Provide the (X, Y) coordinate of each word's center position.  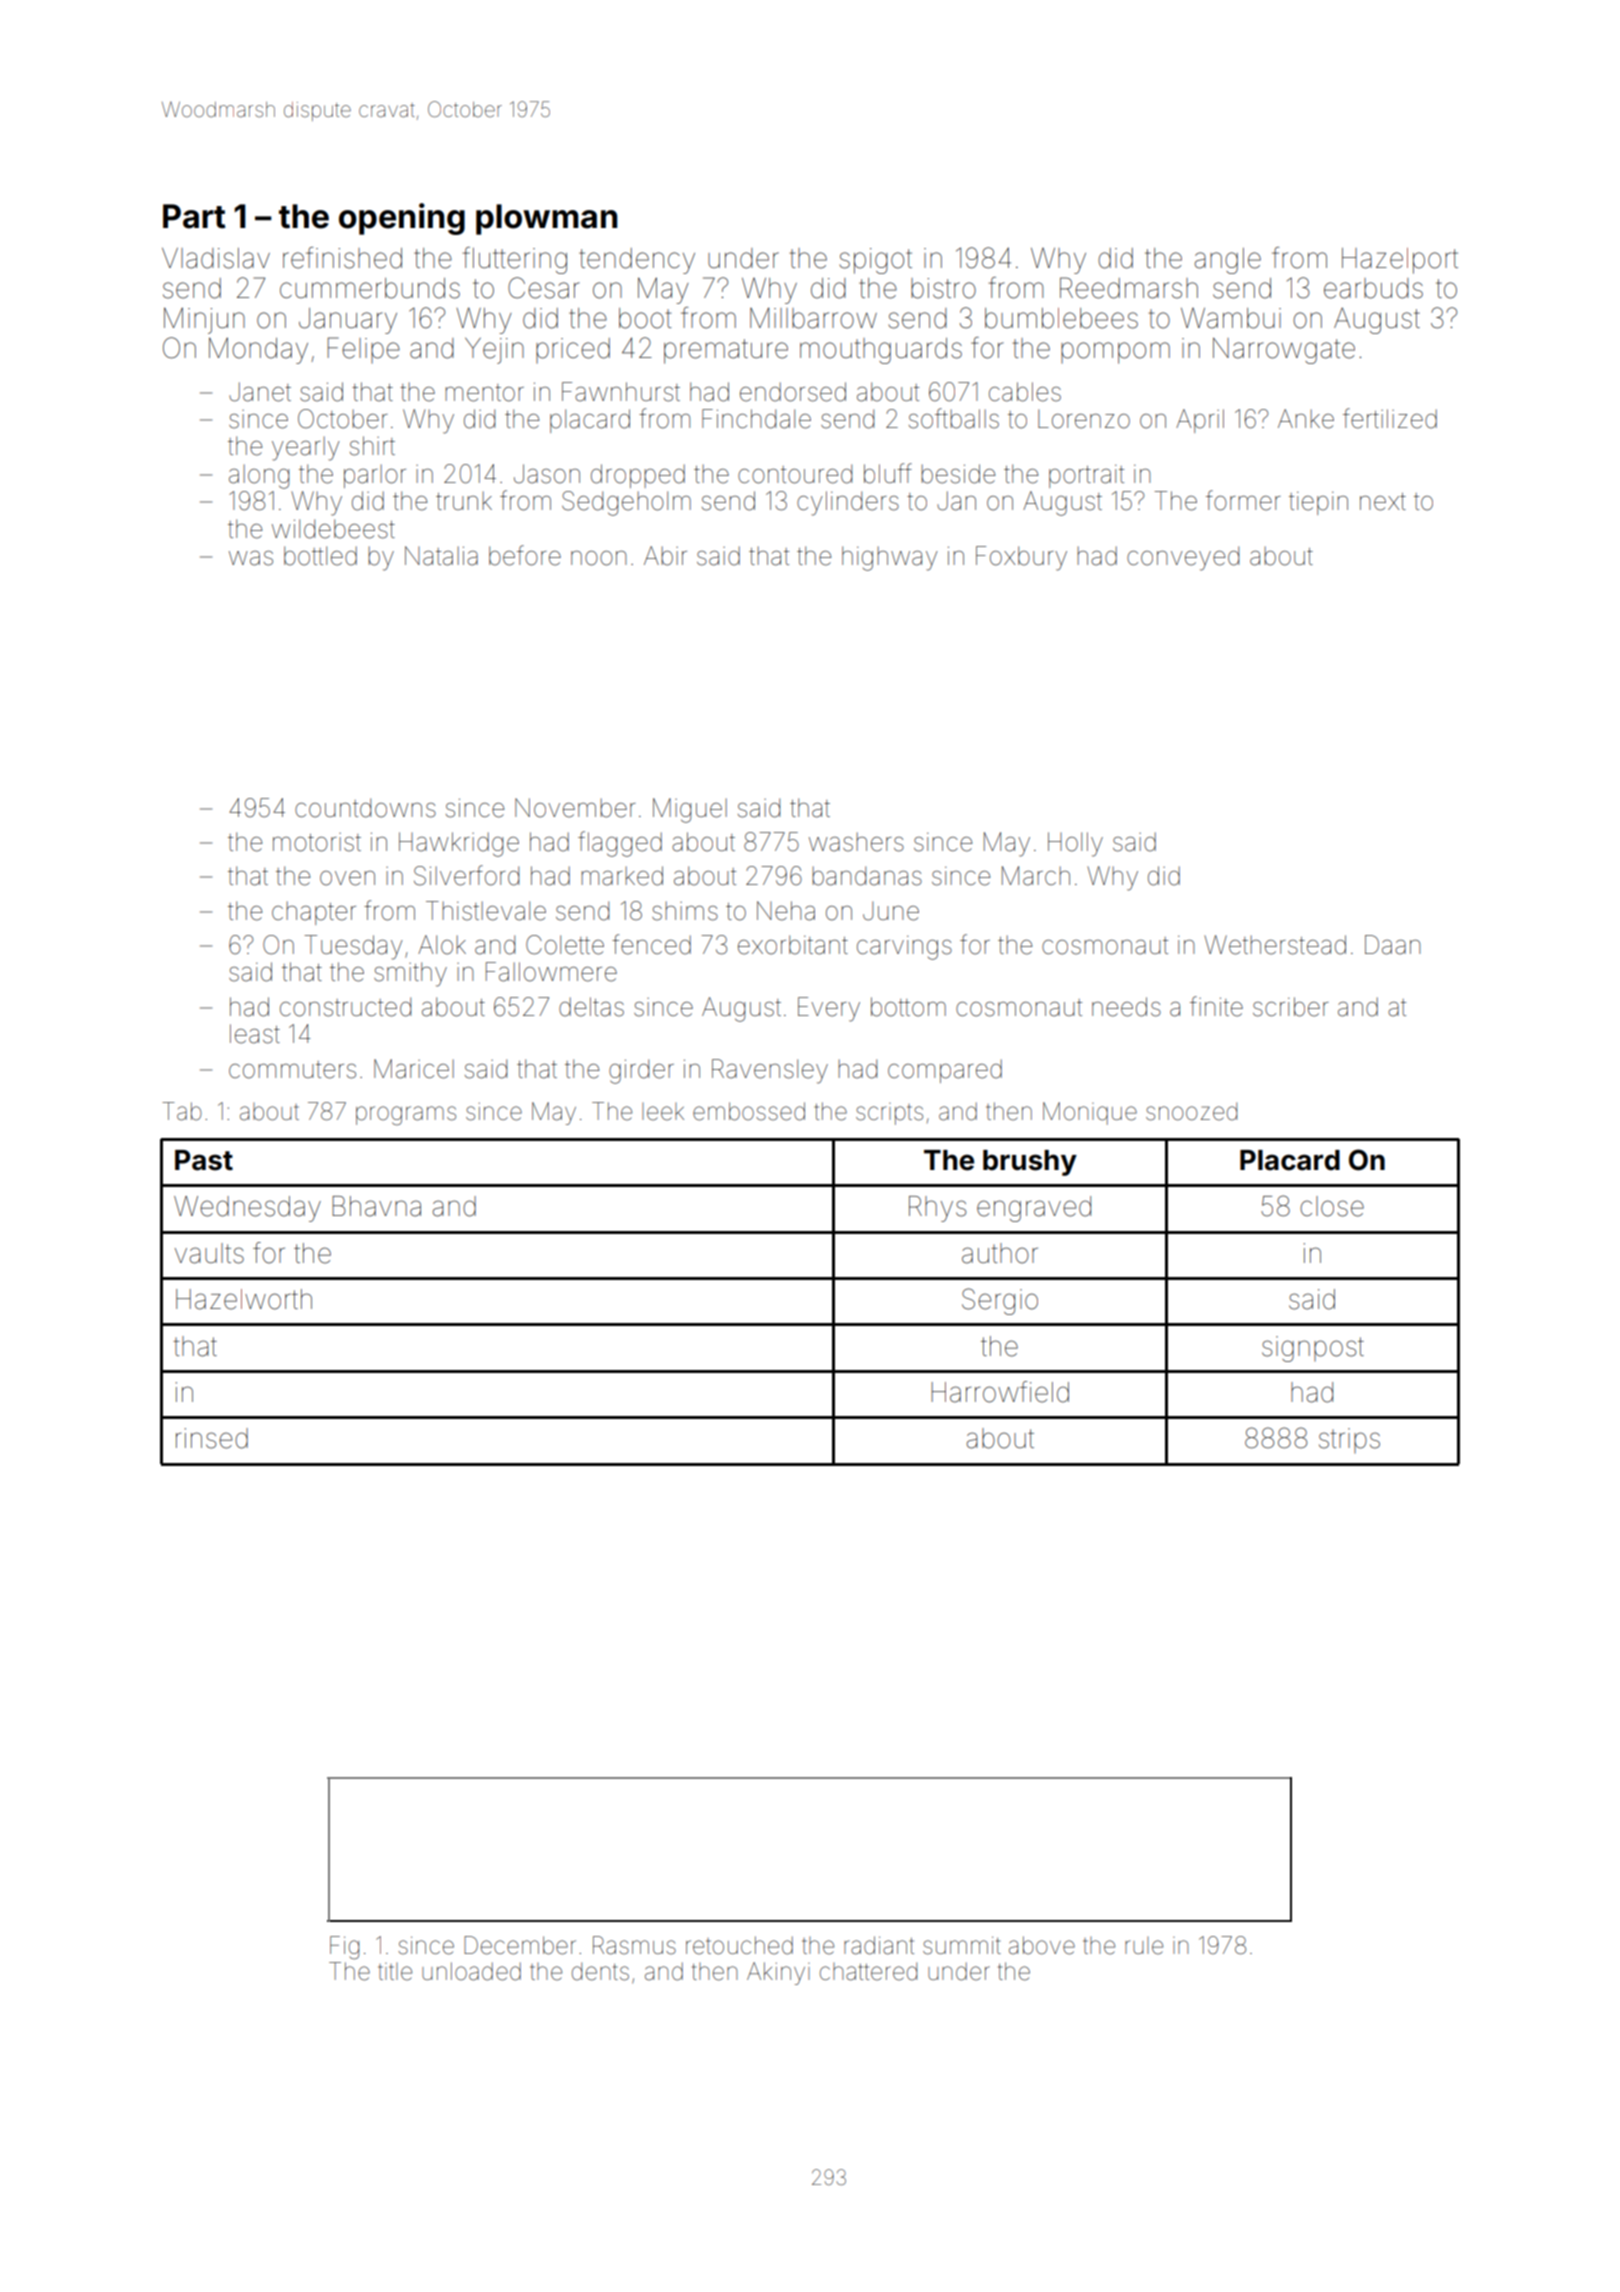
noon (598, 558)
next (1383, 502)
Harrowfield (1000, 1392)
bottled (320, 556)
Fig (344, 1947)
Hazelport (1400, 261)
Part (194, 216)
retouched (739, 1945)
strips (1349, 1440)
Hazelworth (244, 1299)
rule (1144, 1946)
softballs (954, 418)
